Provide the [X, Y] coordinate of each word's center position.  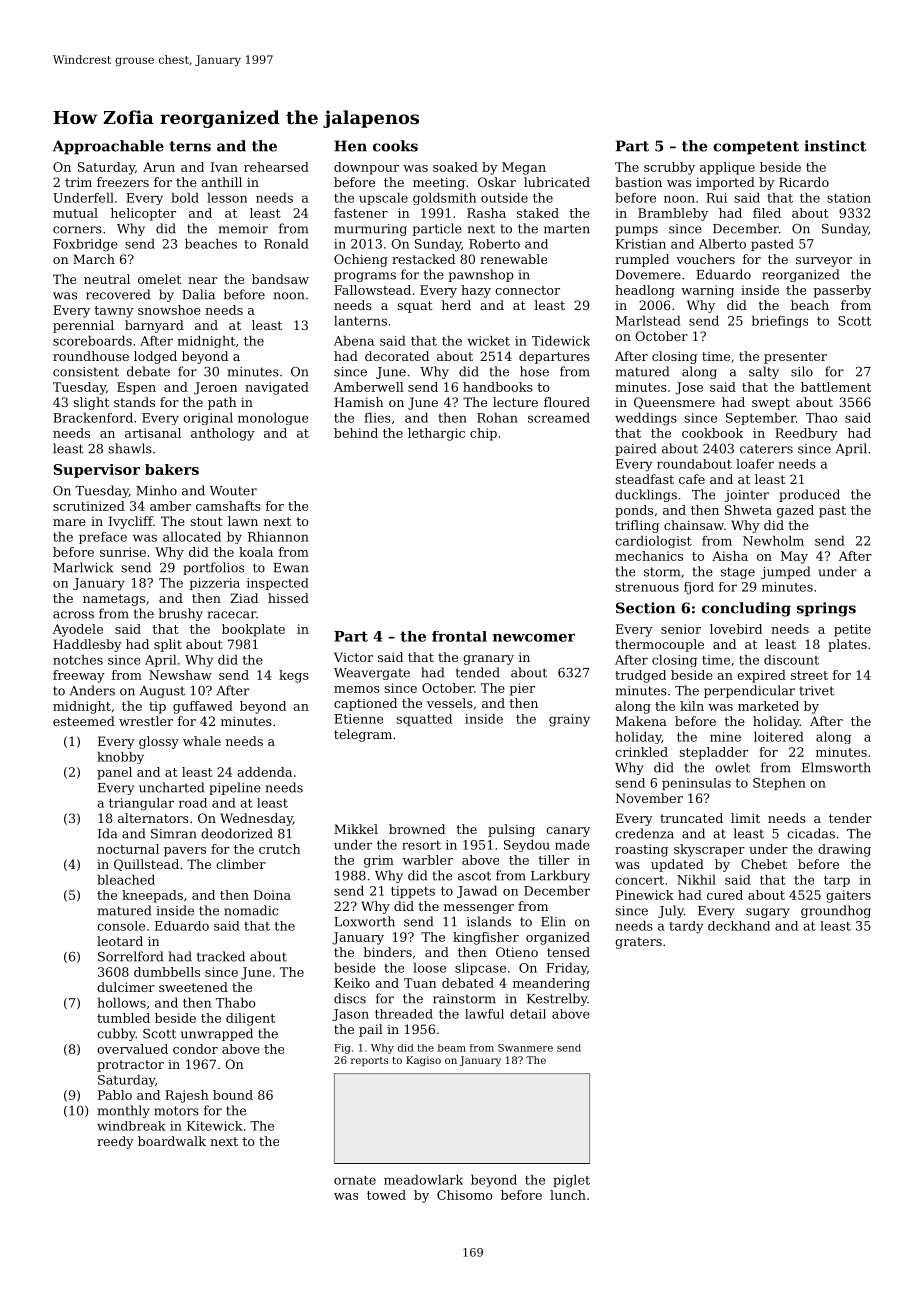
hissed [288, 598]
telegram [363, 735]
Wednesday [256, 819]
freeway [79, 676]
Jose [689, 388]
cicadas [811, 833]
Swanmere [525, 1048]
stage [738, 573]
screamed [559, 418]
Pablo [115, 1095]
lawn [243, 521]
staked [538, 213]
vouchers [705, 259]
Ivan [224, 167]
